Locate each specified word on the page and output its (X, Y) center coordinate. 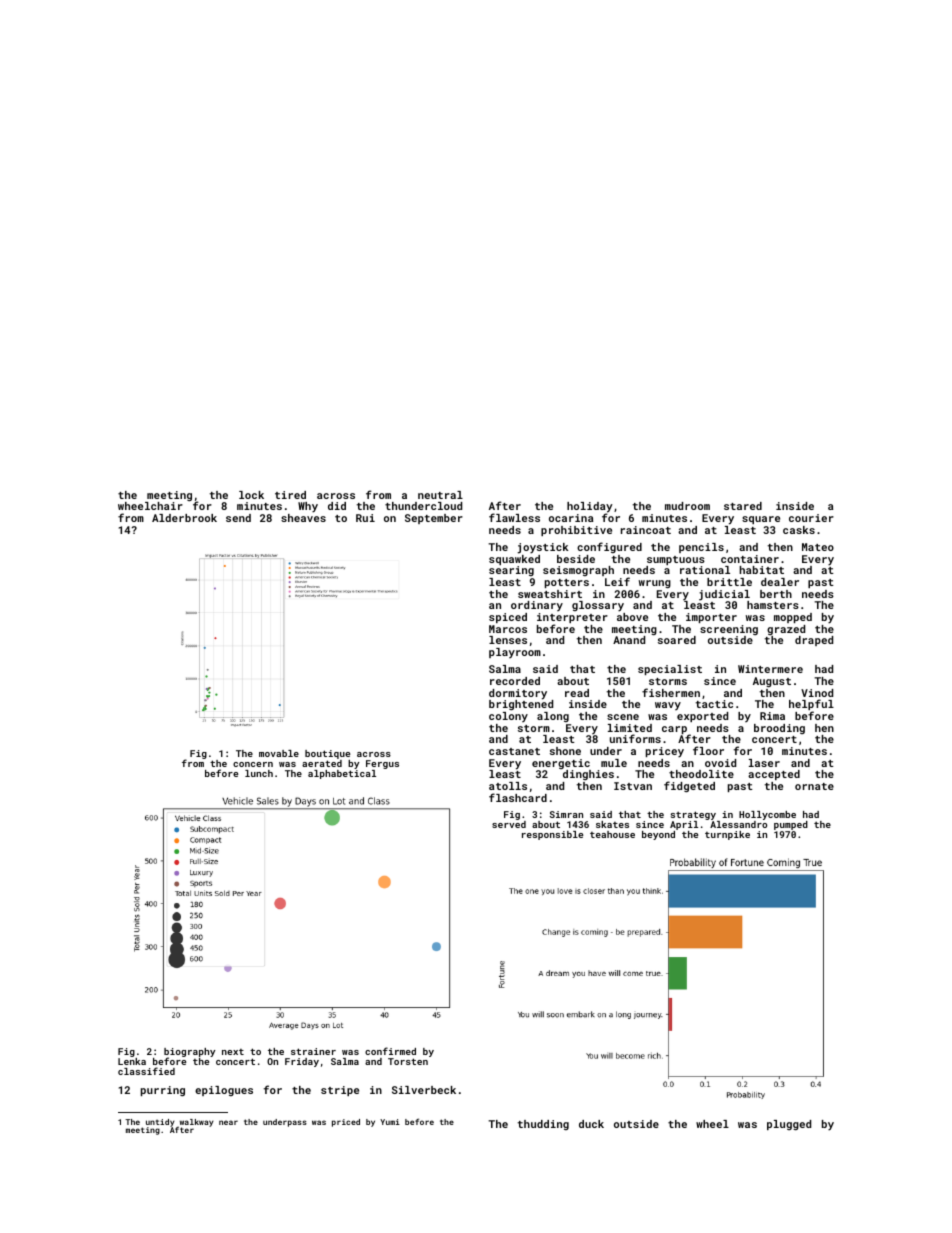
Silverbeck (424, 1090)
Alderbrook (184, 518)
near (228, 1122)
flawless (514, 517)
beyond (658, 835)
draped (814, 641)
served (509, 824)
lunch (259, 773)
